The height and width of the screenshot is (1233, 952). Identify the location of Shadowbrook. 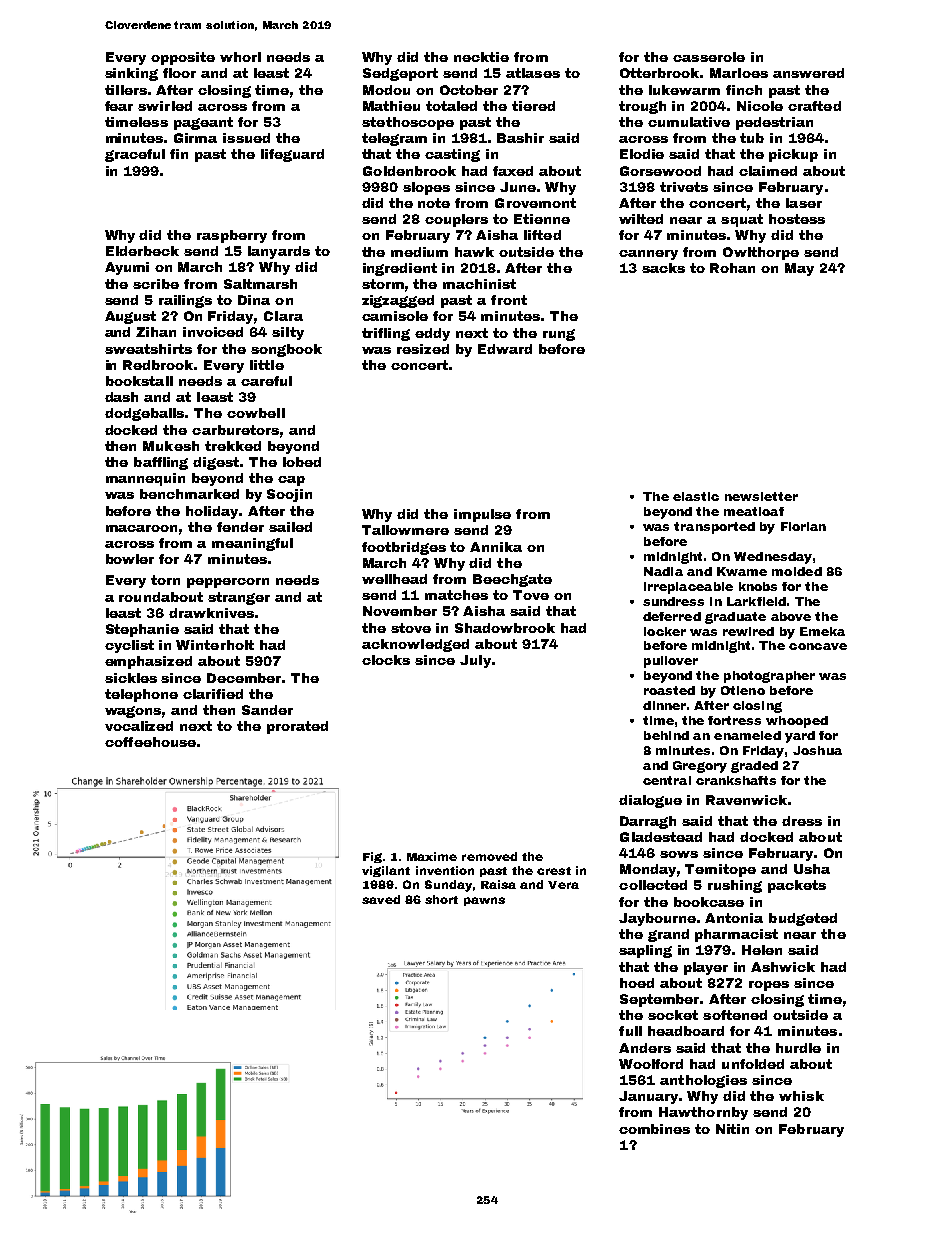
(505, 628).
